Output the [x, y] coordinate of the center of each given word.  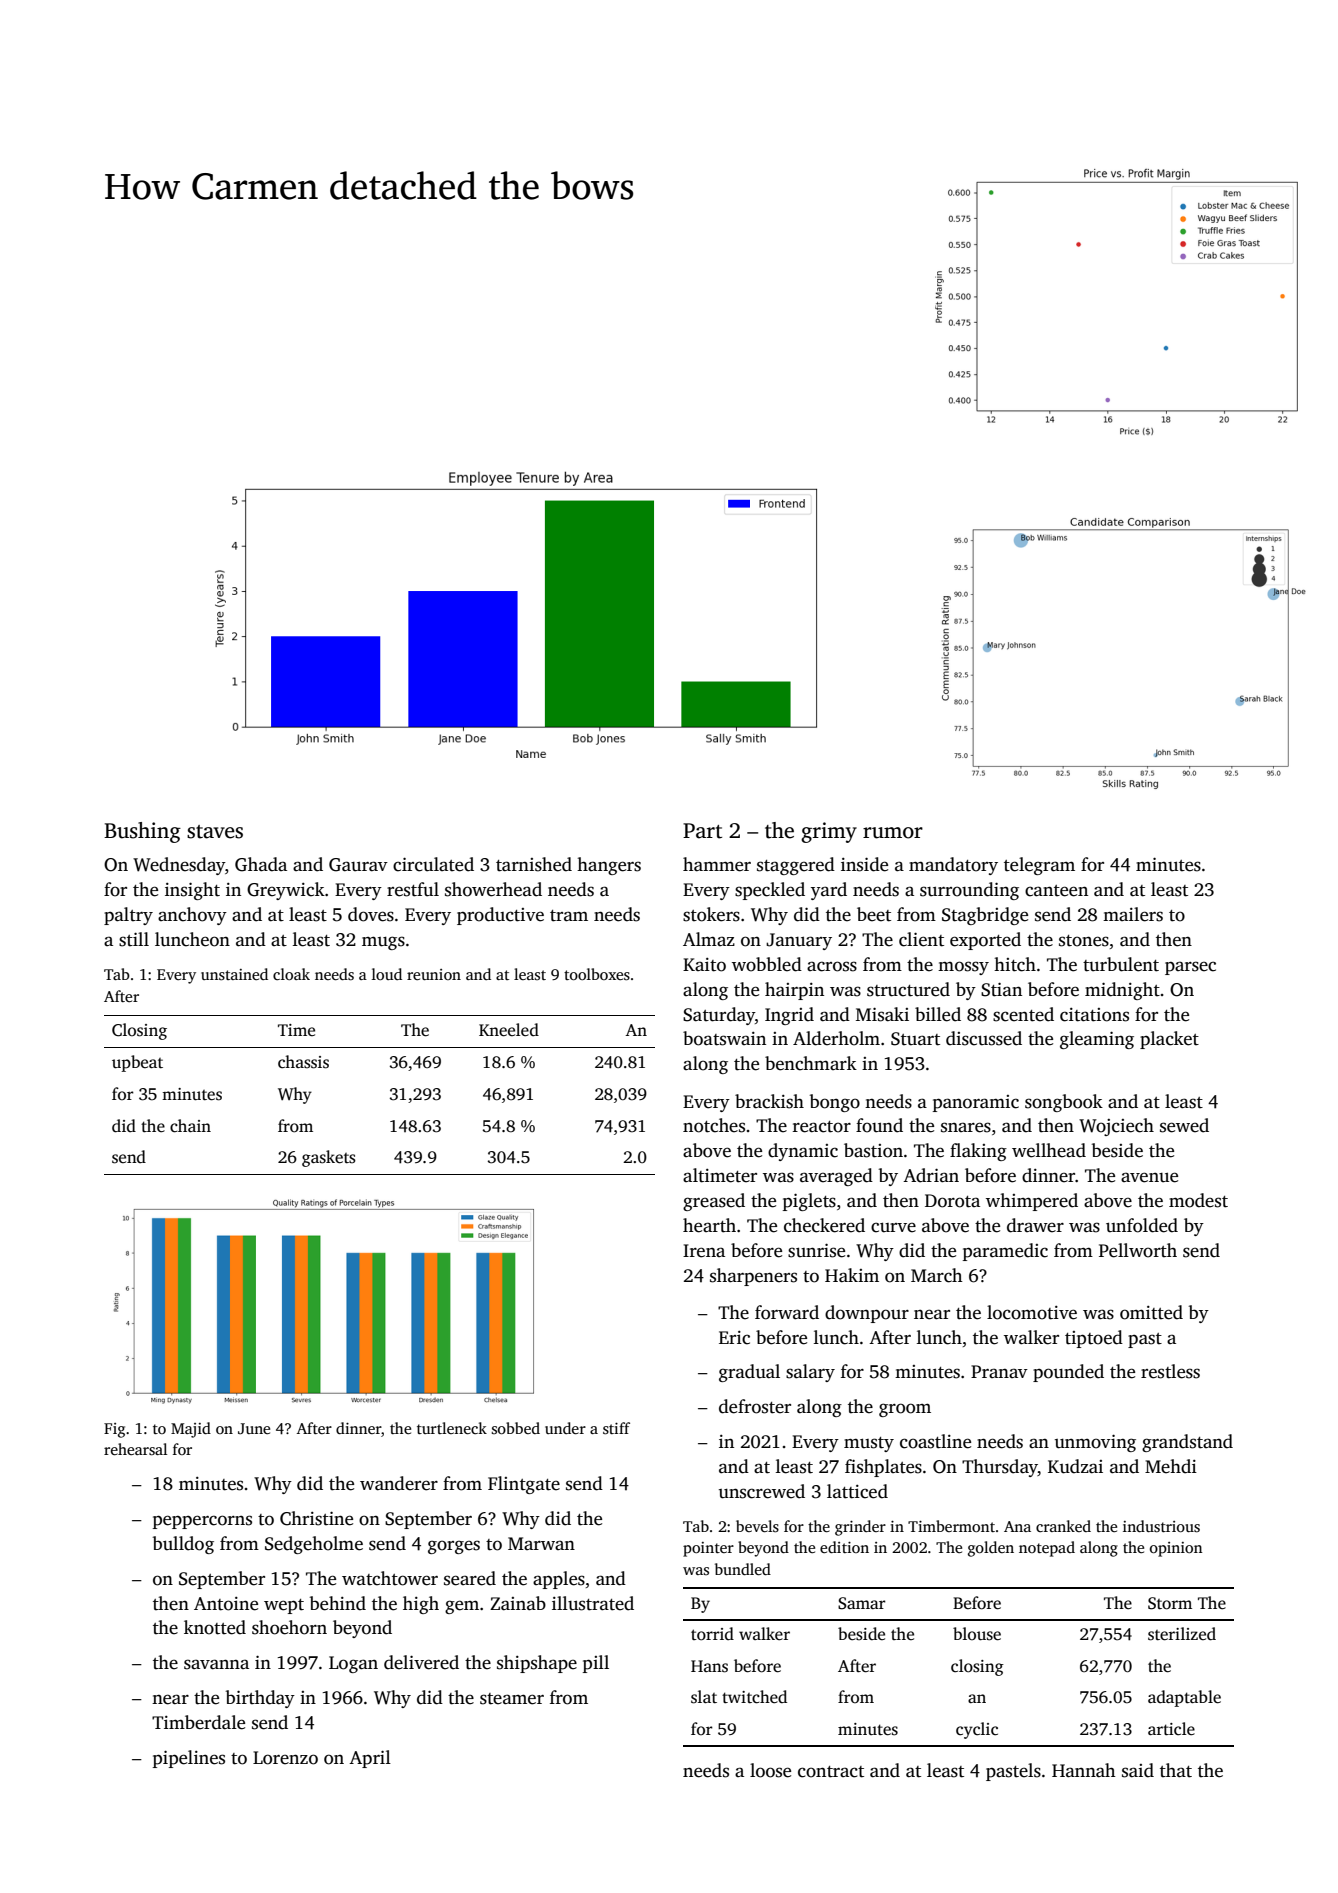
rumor [893, 833]
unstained [234, 974]
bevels [757, 1526]
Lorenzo [285, 1758]
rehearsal [135, 1449]
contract [831, 1772]
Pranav [999, 1371]
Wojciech [1116, 1127]
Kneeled [509, 1030]
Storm [1170, 1603]
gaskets [329, 1158]
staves [215, 832]
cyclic [977, 1730]
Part [702, 831]
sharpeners [753, 1277]
